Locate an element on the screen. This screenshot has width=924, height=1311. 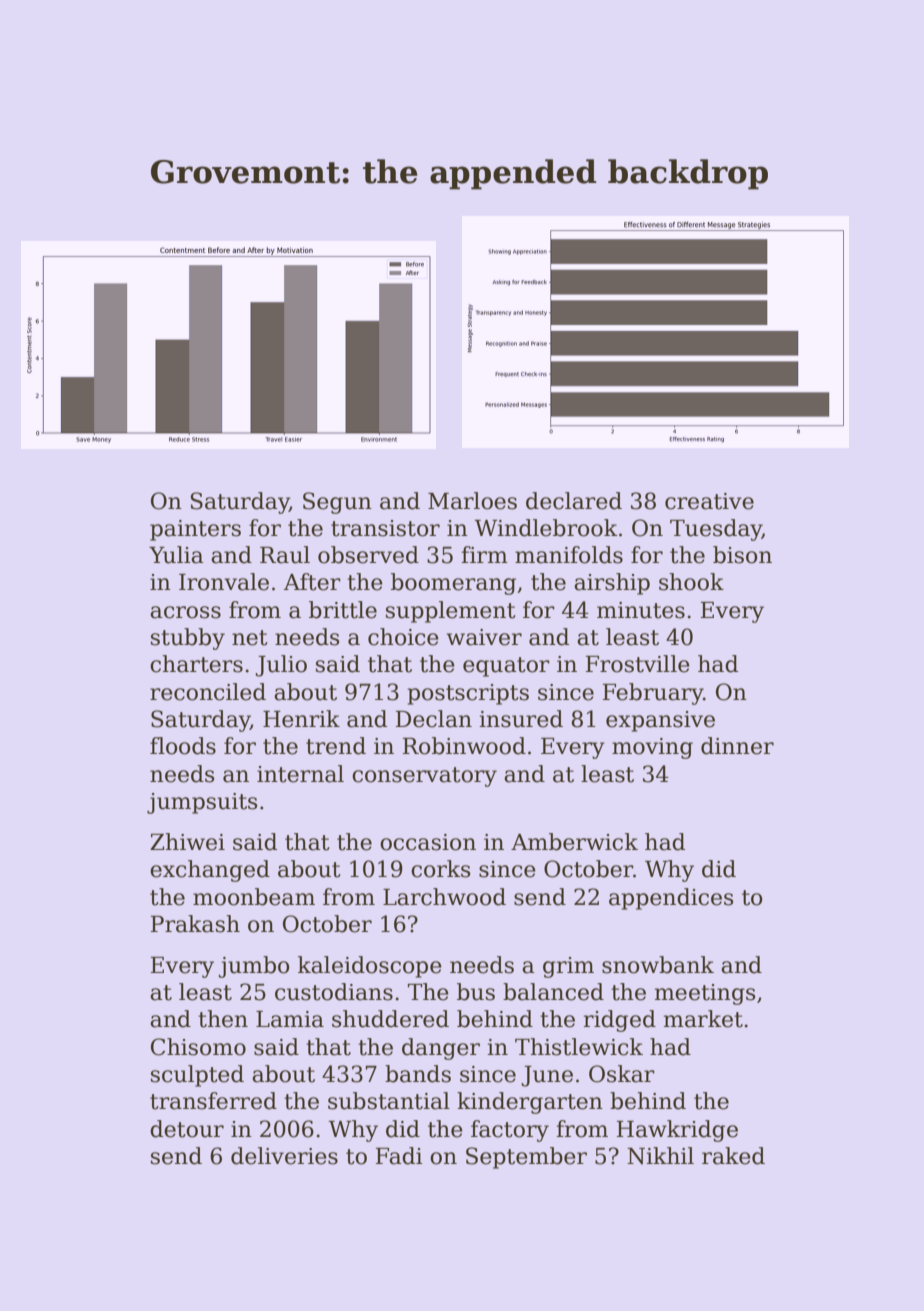
equator is located at coordinates (506, 667).
